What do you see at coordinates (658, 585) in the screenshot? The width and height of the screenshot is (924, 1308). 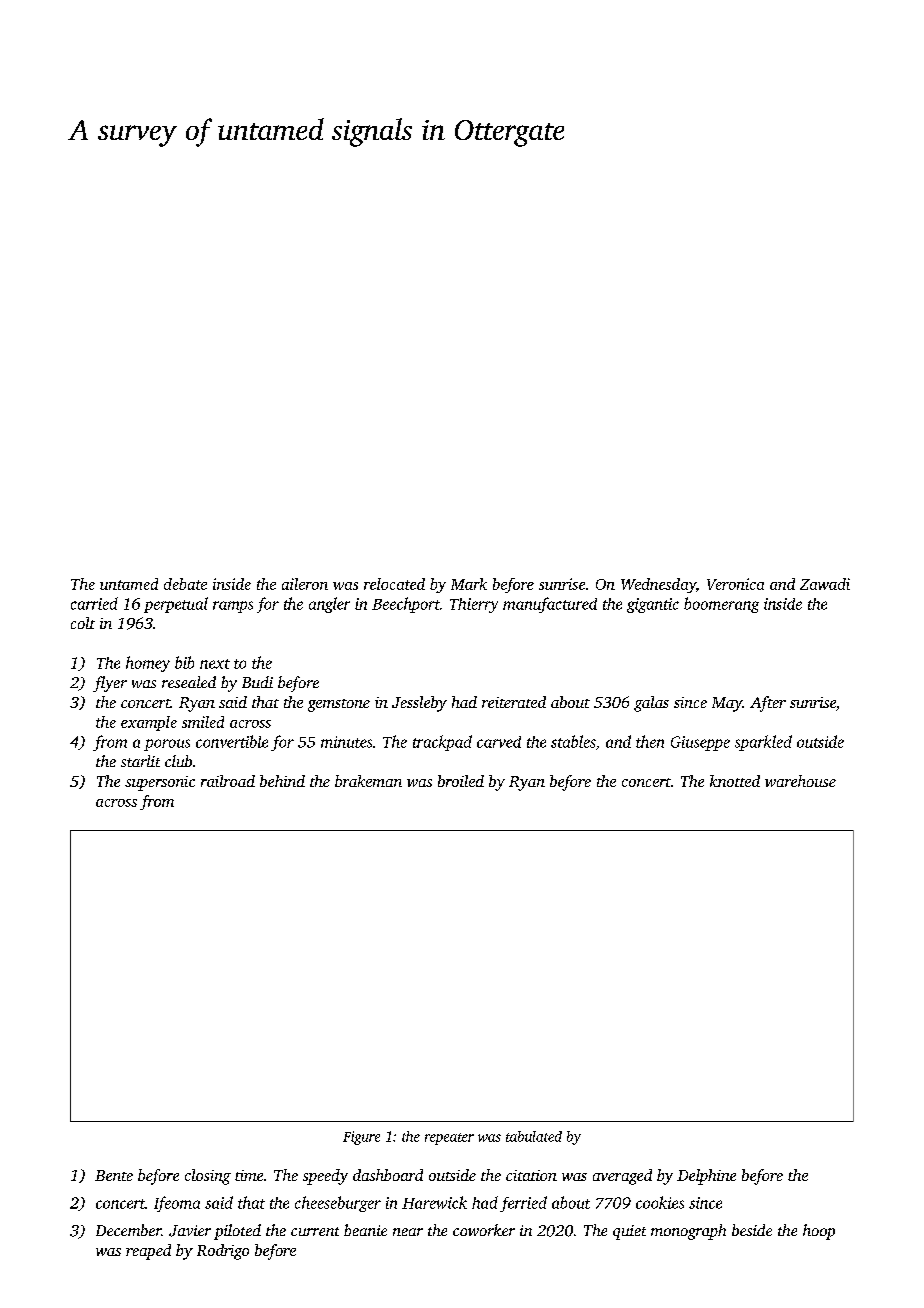 I see `Wednesday` at bounding box center [658, 585].
